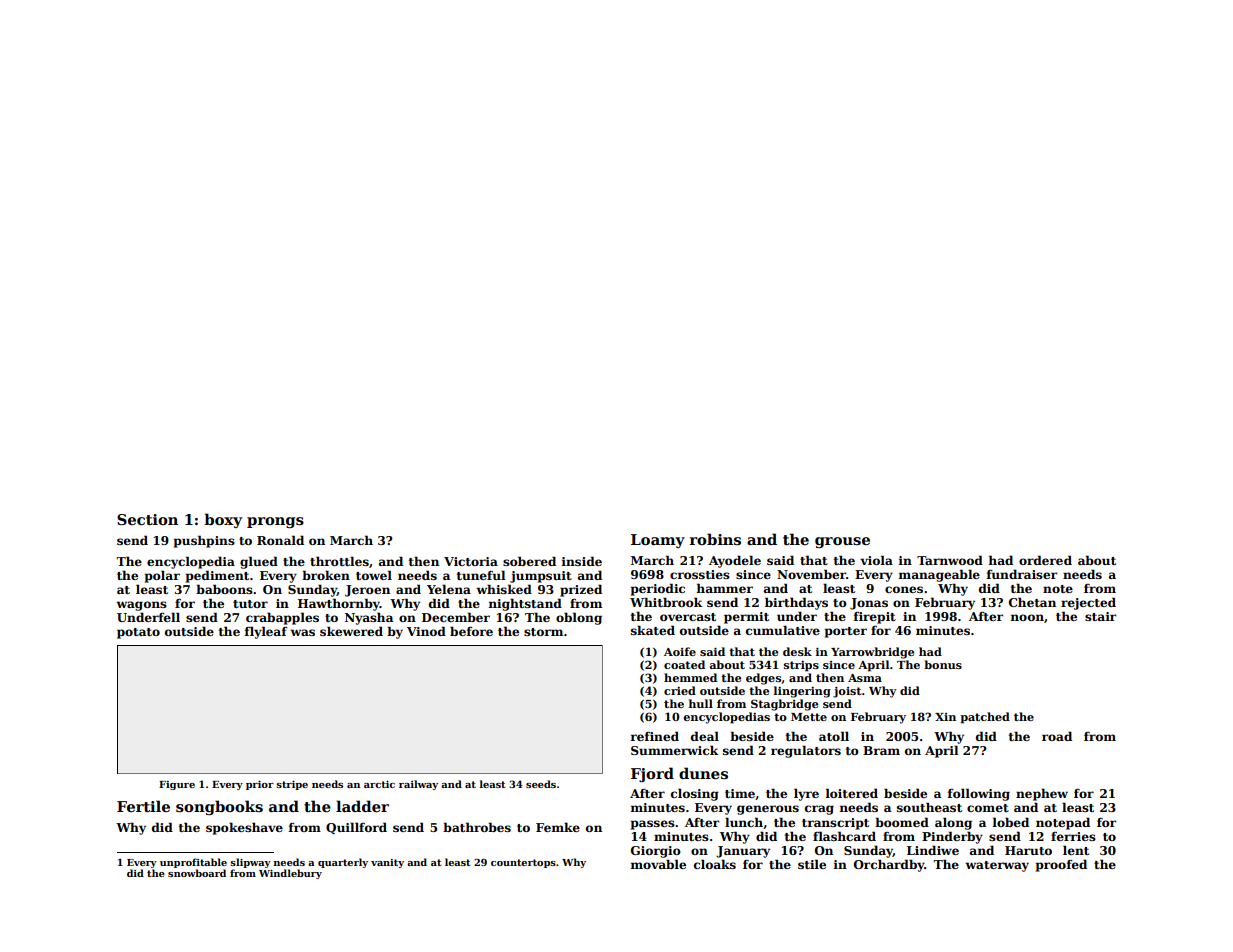 The height and width of the image is (952, 1233). What do you see at coordinates (943, 664) in the image?
I see `bonus` at bounding box center [943, 664].
